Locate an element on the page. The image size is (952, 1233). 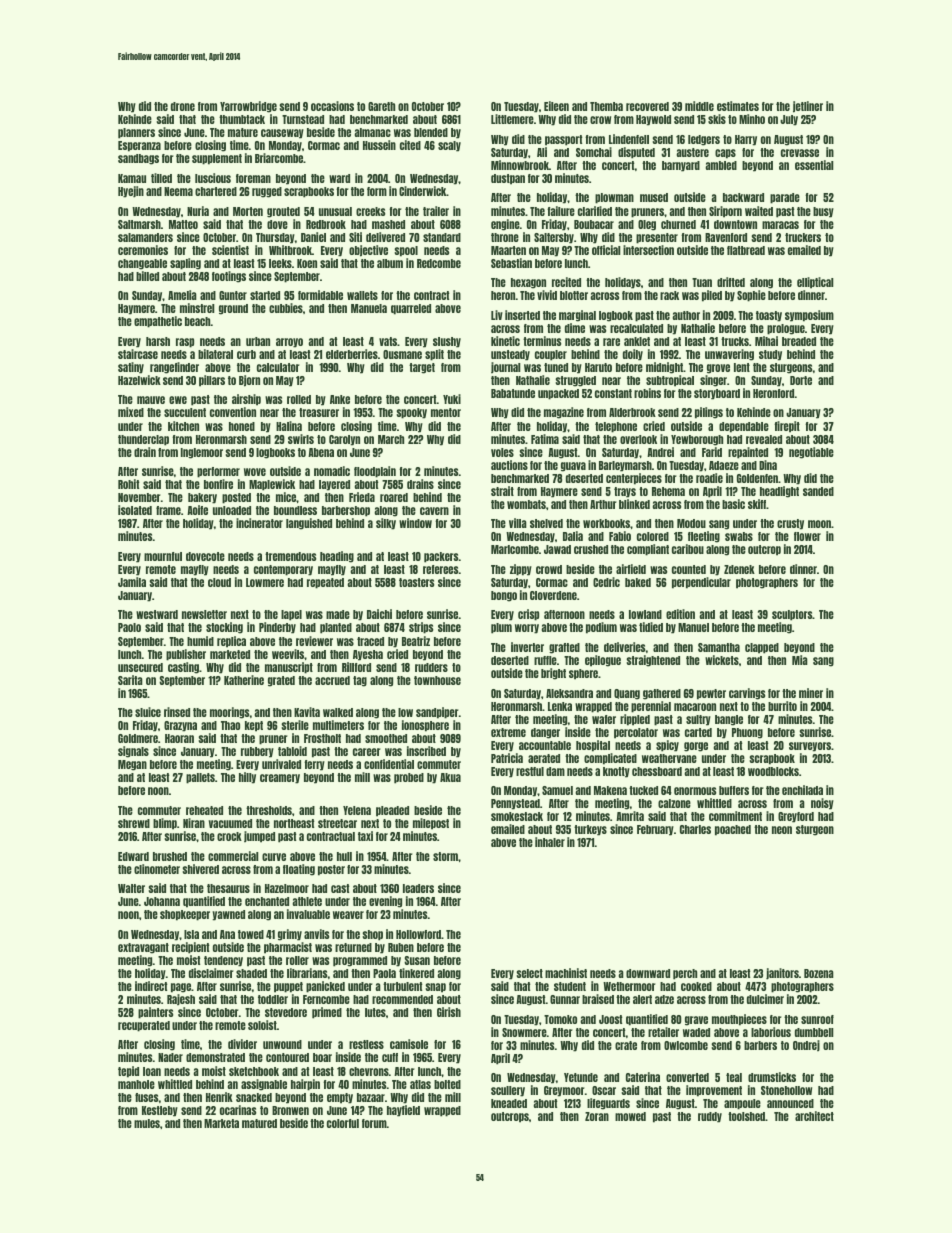
estimates is located at coordinates (738, 106).
